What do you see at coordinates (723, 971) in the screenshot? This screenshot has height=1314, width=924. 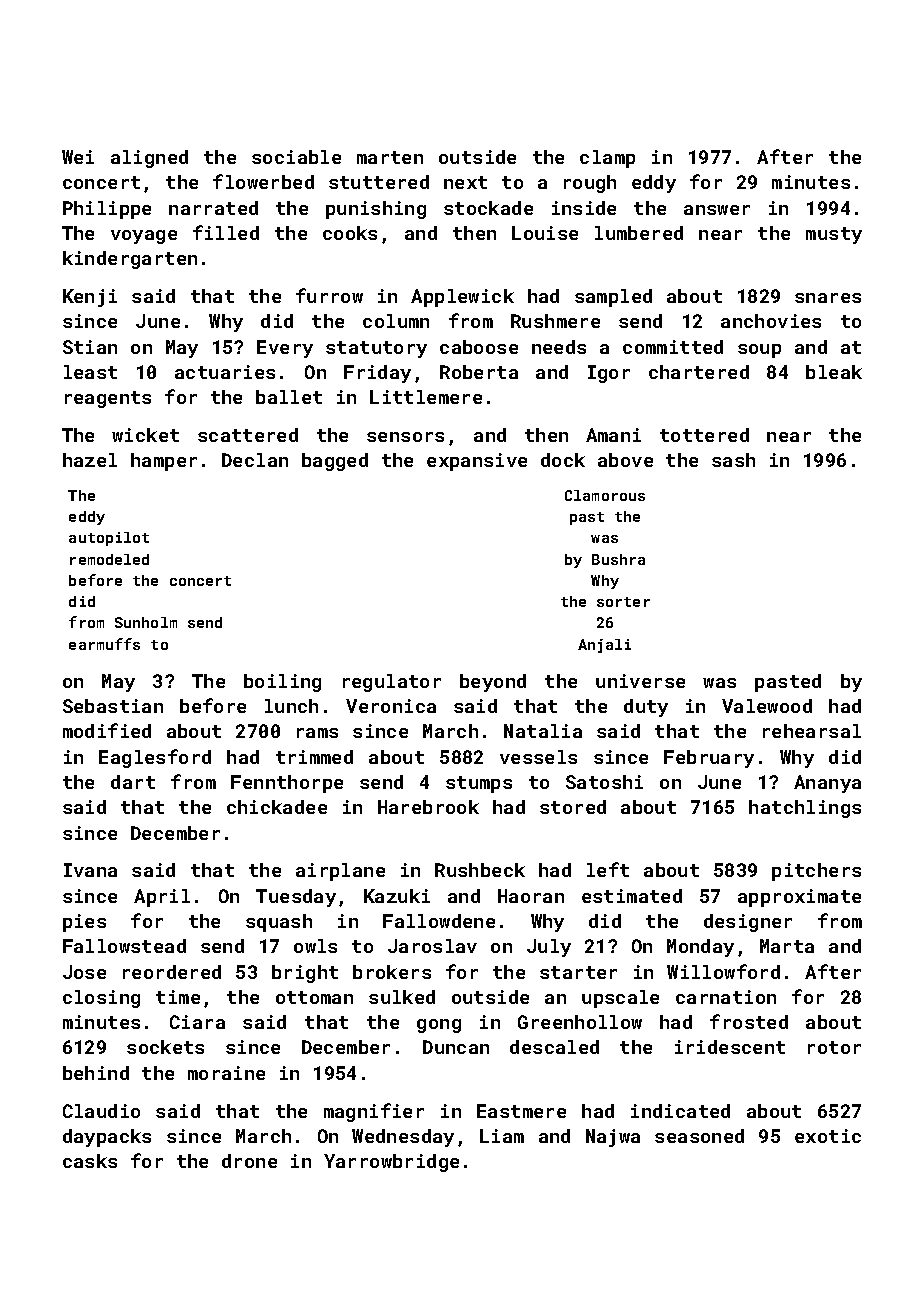 I see `Willowford` at bounding box center [723, 971].
